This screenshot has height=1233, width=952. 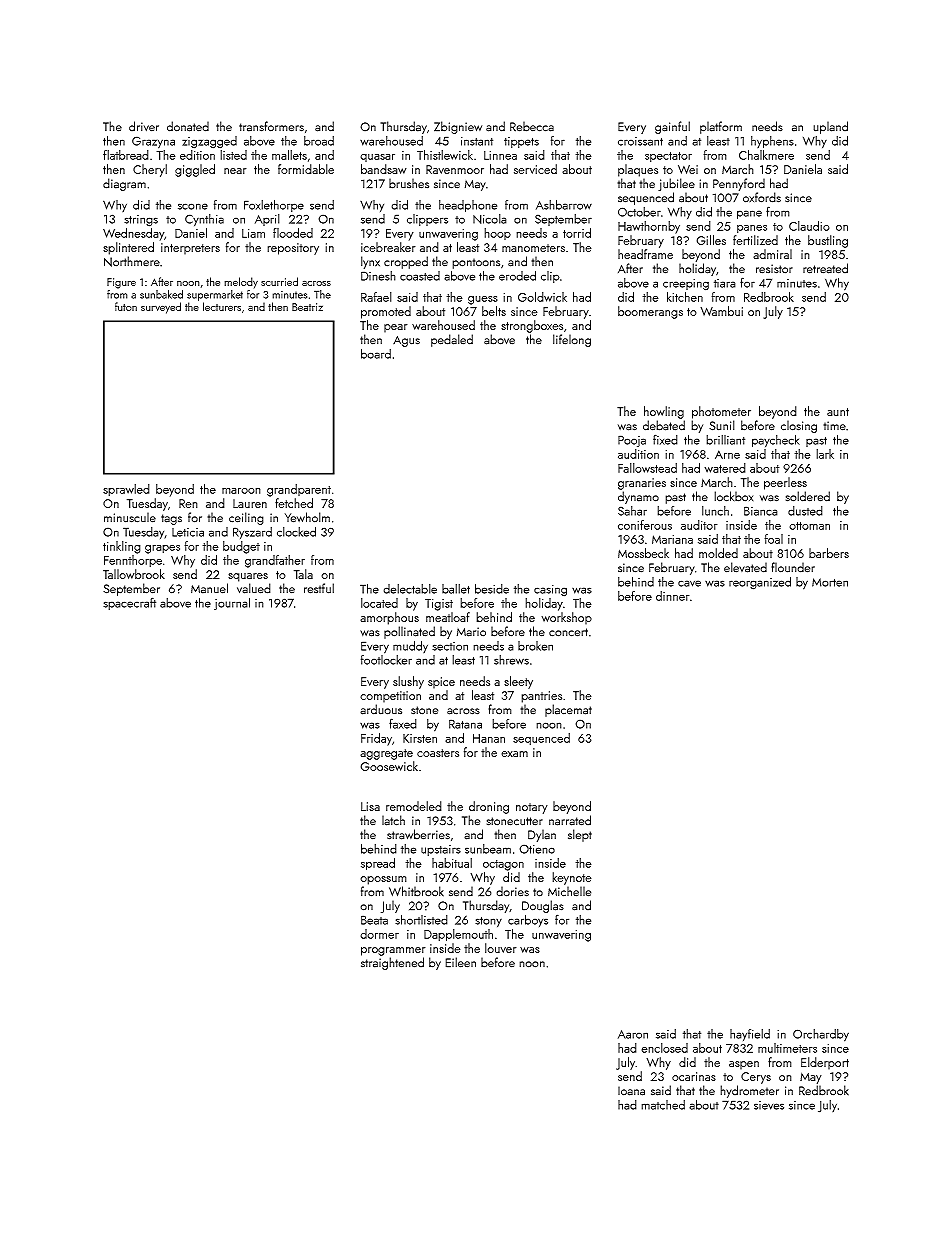 What do you see at coordinates (267, 220) in the screenshot?
I see `April` at bounding box center [267, 220].
